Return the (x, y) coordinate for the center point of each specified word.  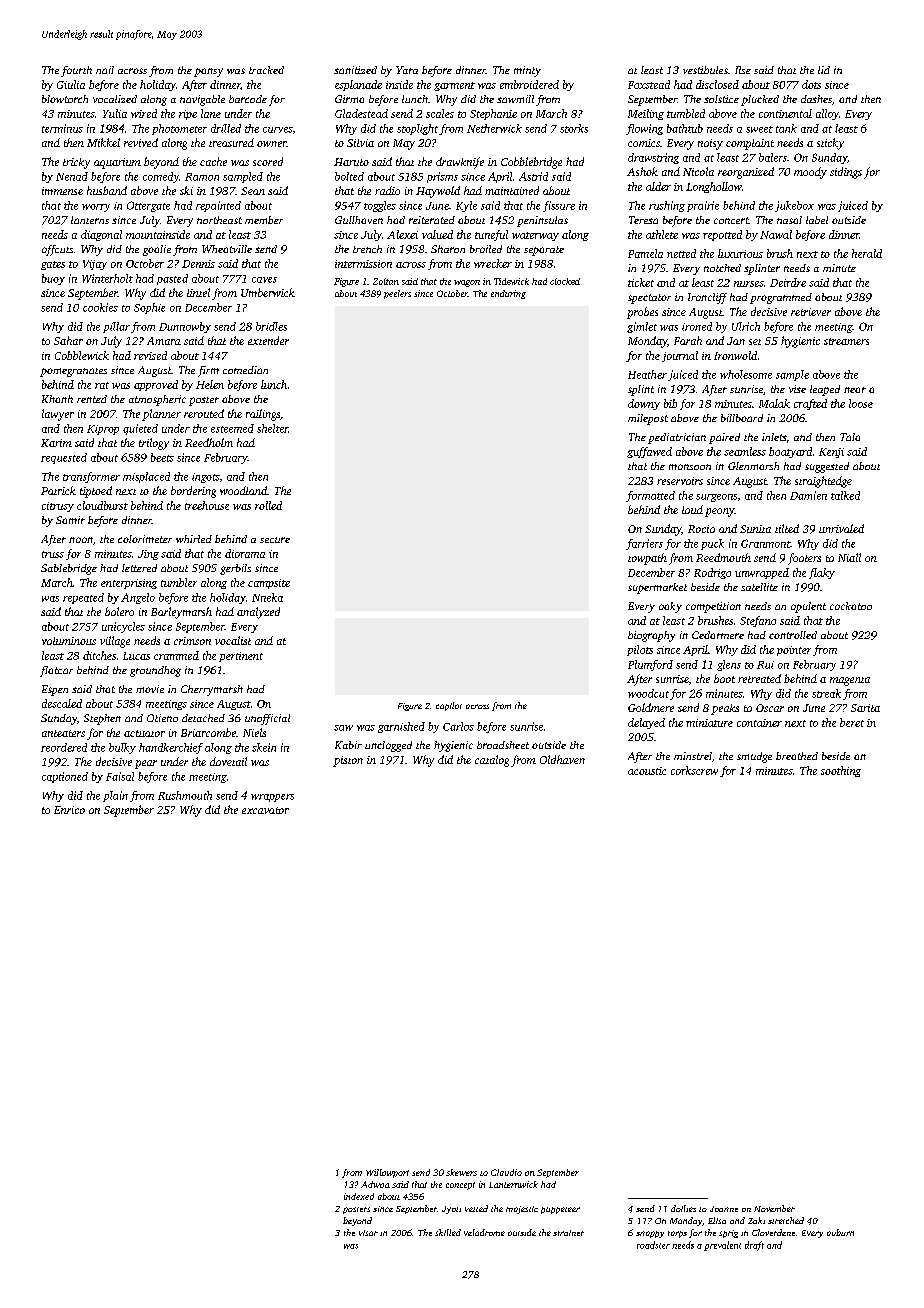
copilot (449, 706)
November (774, 1208)
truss (53, 554)
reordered (64, 747)
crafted (810, 404)
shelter (272, 428)
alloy (827, 114)
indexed (359, 1196)
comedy (161, 177)
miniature (709, 723)
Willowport (387, 1173)
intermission (363, 264)
